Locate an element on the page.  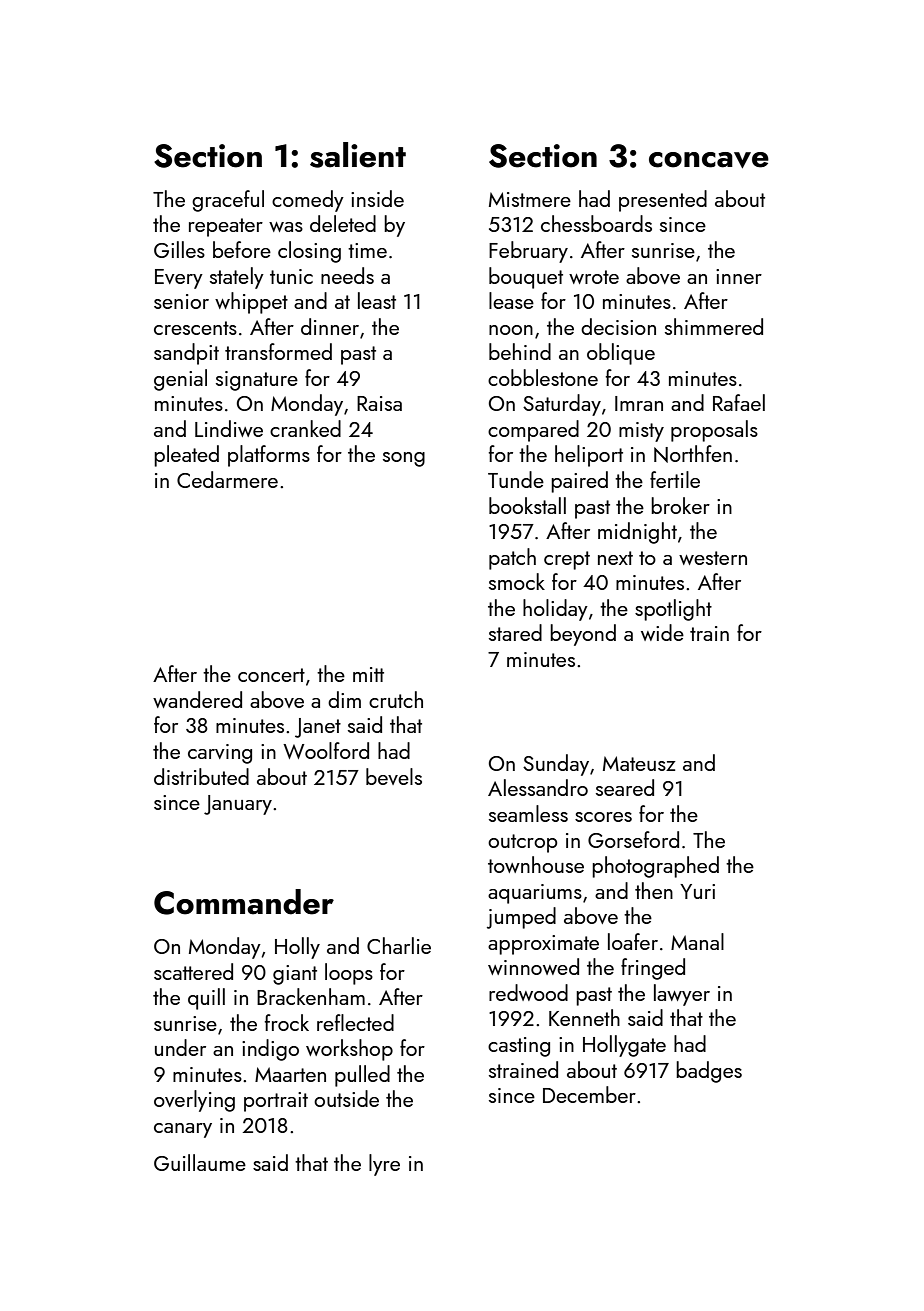
graceful is located at coordinates (228, 201).
